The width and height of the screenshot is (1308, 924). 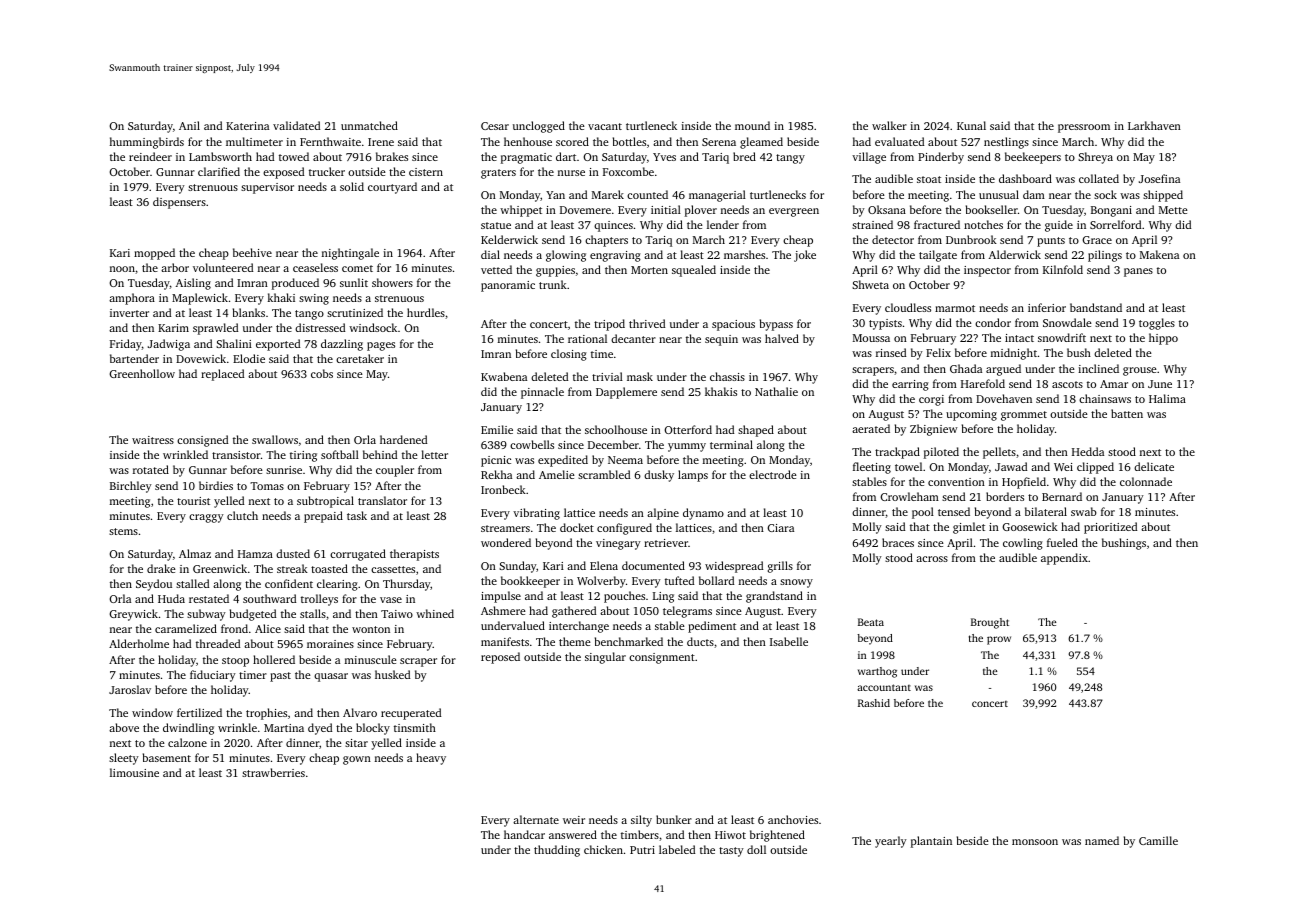 I want to click on craggy, so click(x=206, y=518).
